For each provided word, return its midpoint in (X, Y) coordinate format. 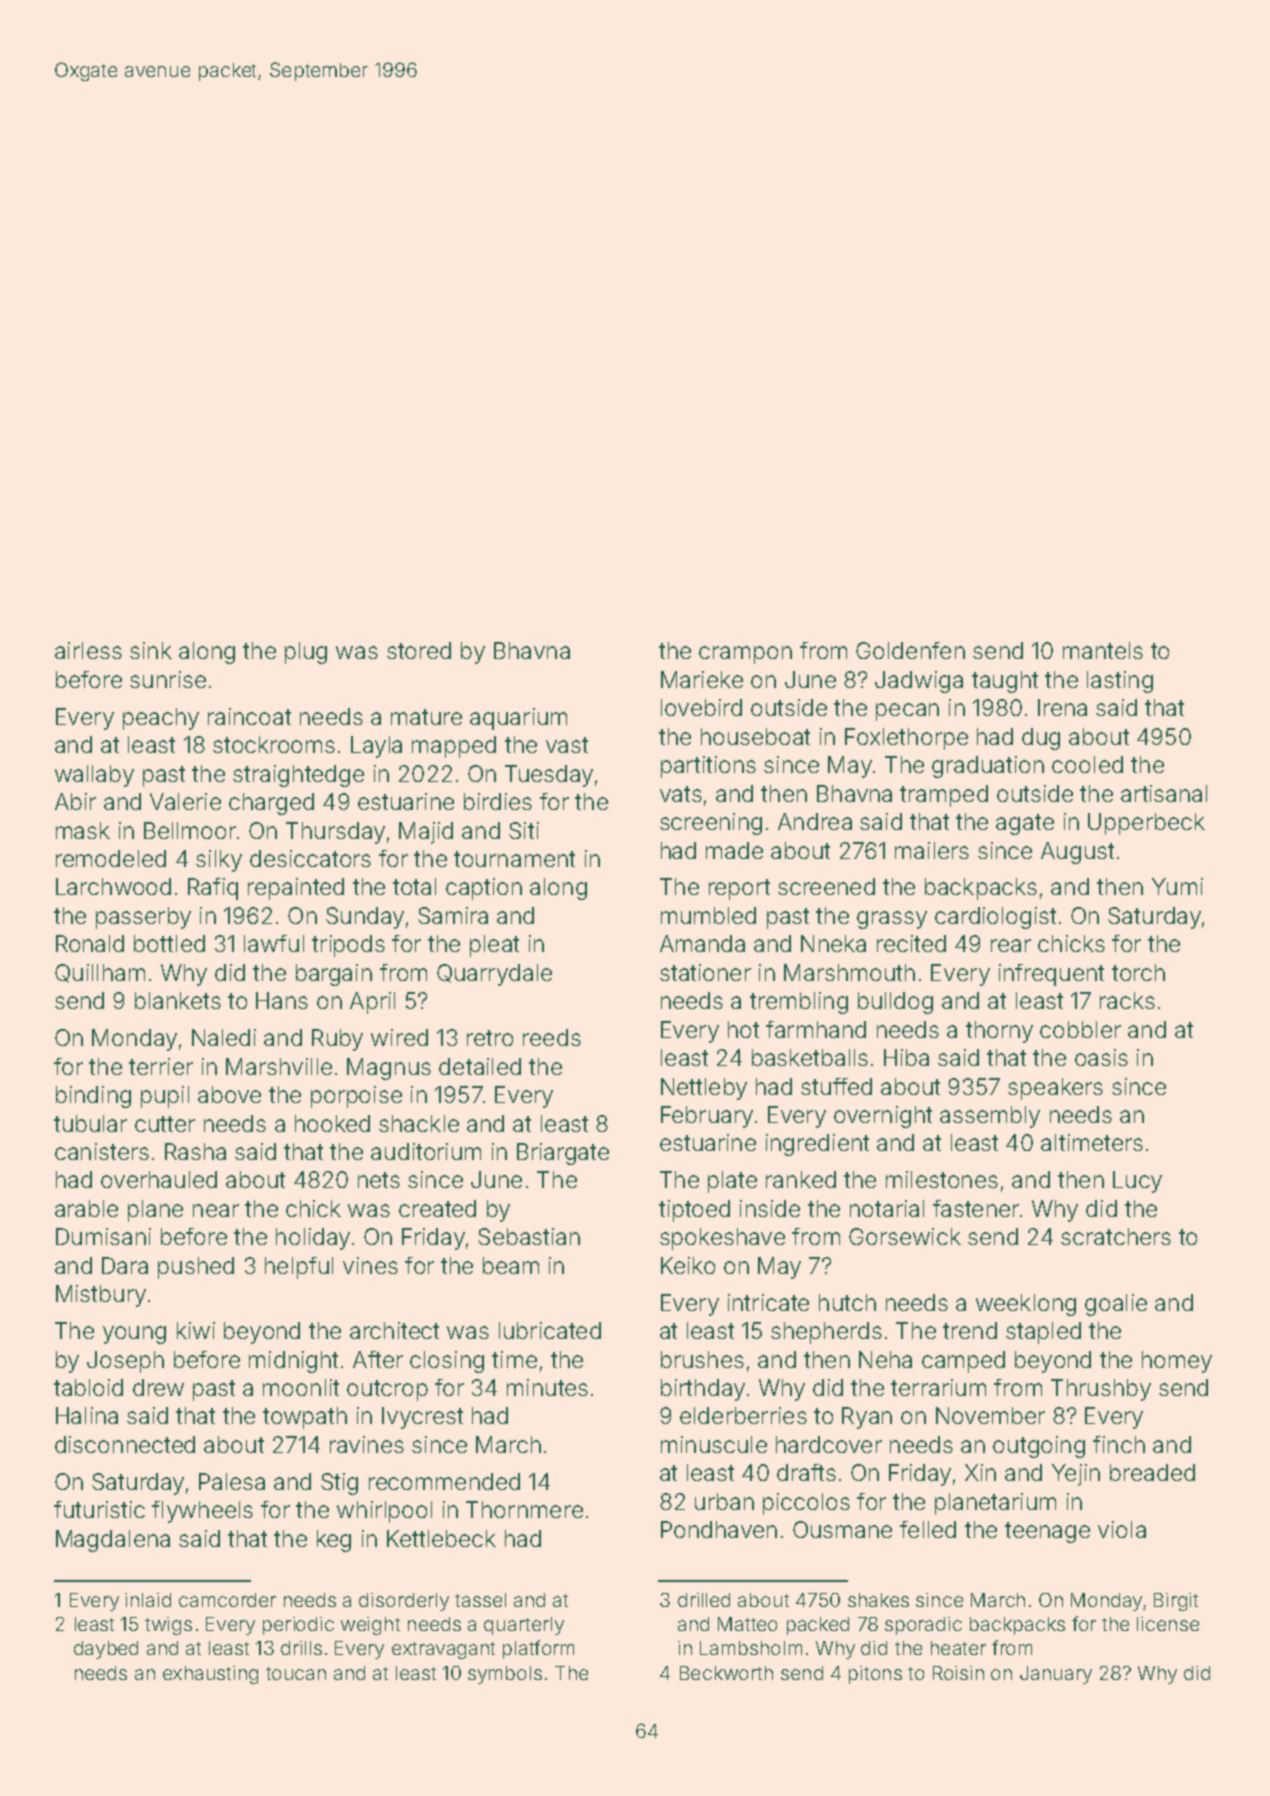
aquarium (518, 719)
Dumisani (103, 1236)
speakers (1055, 1089)
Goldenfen (910, 650)
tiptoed (694, 1211)
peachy (161, 719)
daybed (106, 1650)
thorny (999, 1032)
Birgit (1176, 1602)
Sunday (365, 918)
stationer (705, 972)
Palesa (232, 1481)
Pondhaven (719, 1529)
